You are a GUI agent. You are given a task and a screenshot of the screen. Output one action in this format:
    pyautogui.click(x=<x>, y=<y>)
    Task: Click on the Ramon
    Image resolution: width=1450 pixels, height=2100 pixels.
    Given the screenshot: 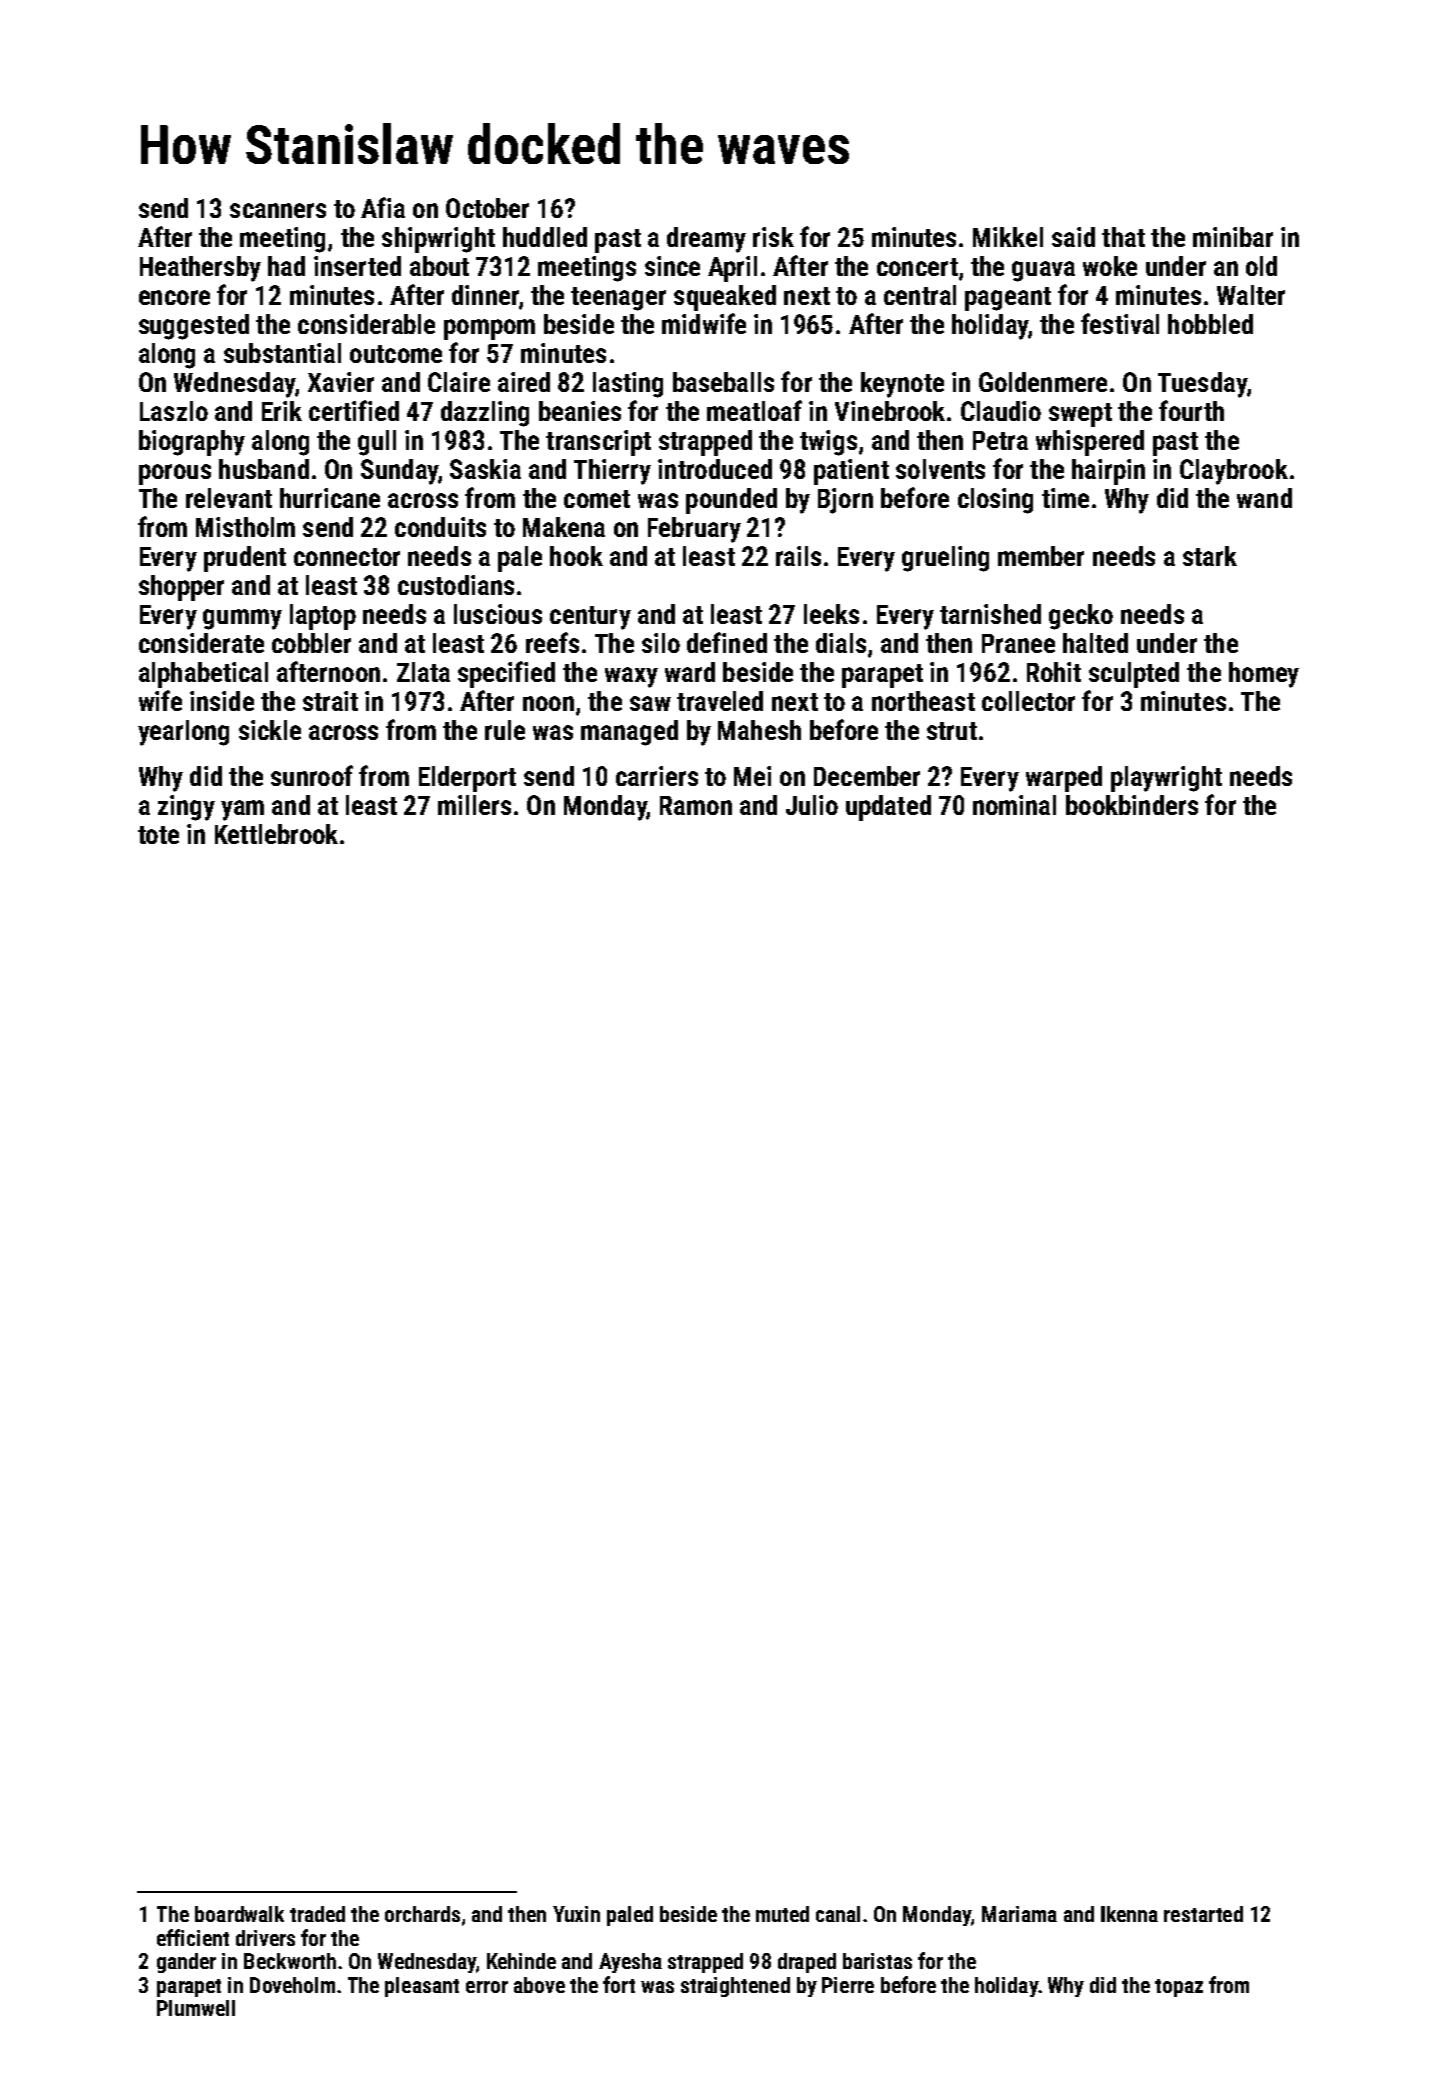 What is the action you would take?
    pyautogui.click(x=696, y=805)
